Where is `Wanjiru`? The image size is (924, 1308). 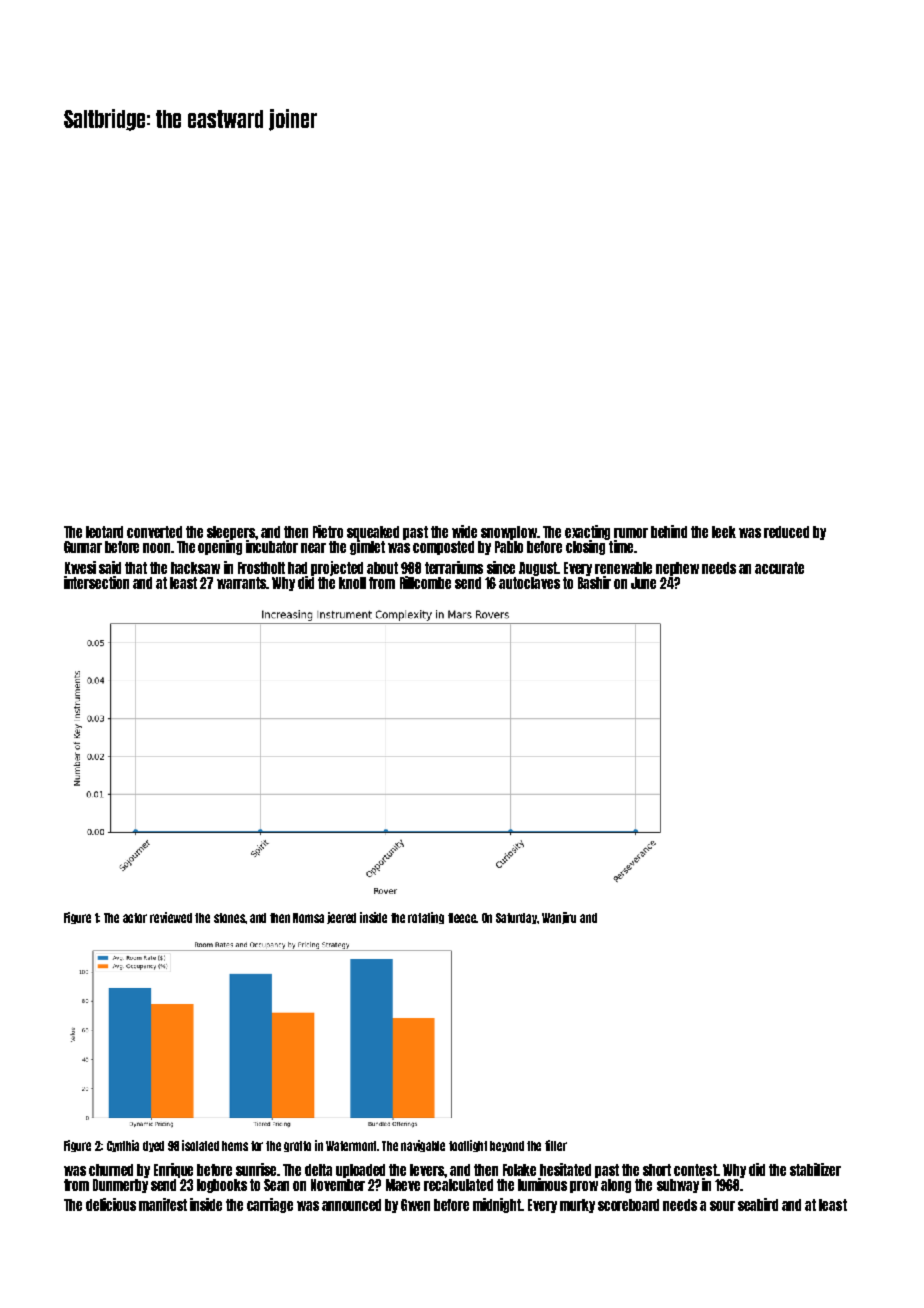 Wanjiru is located at coordinates (559, 918).
